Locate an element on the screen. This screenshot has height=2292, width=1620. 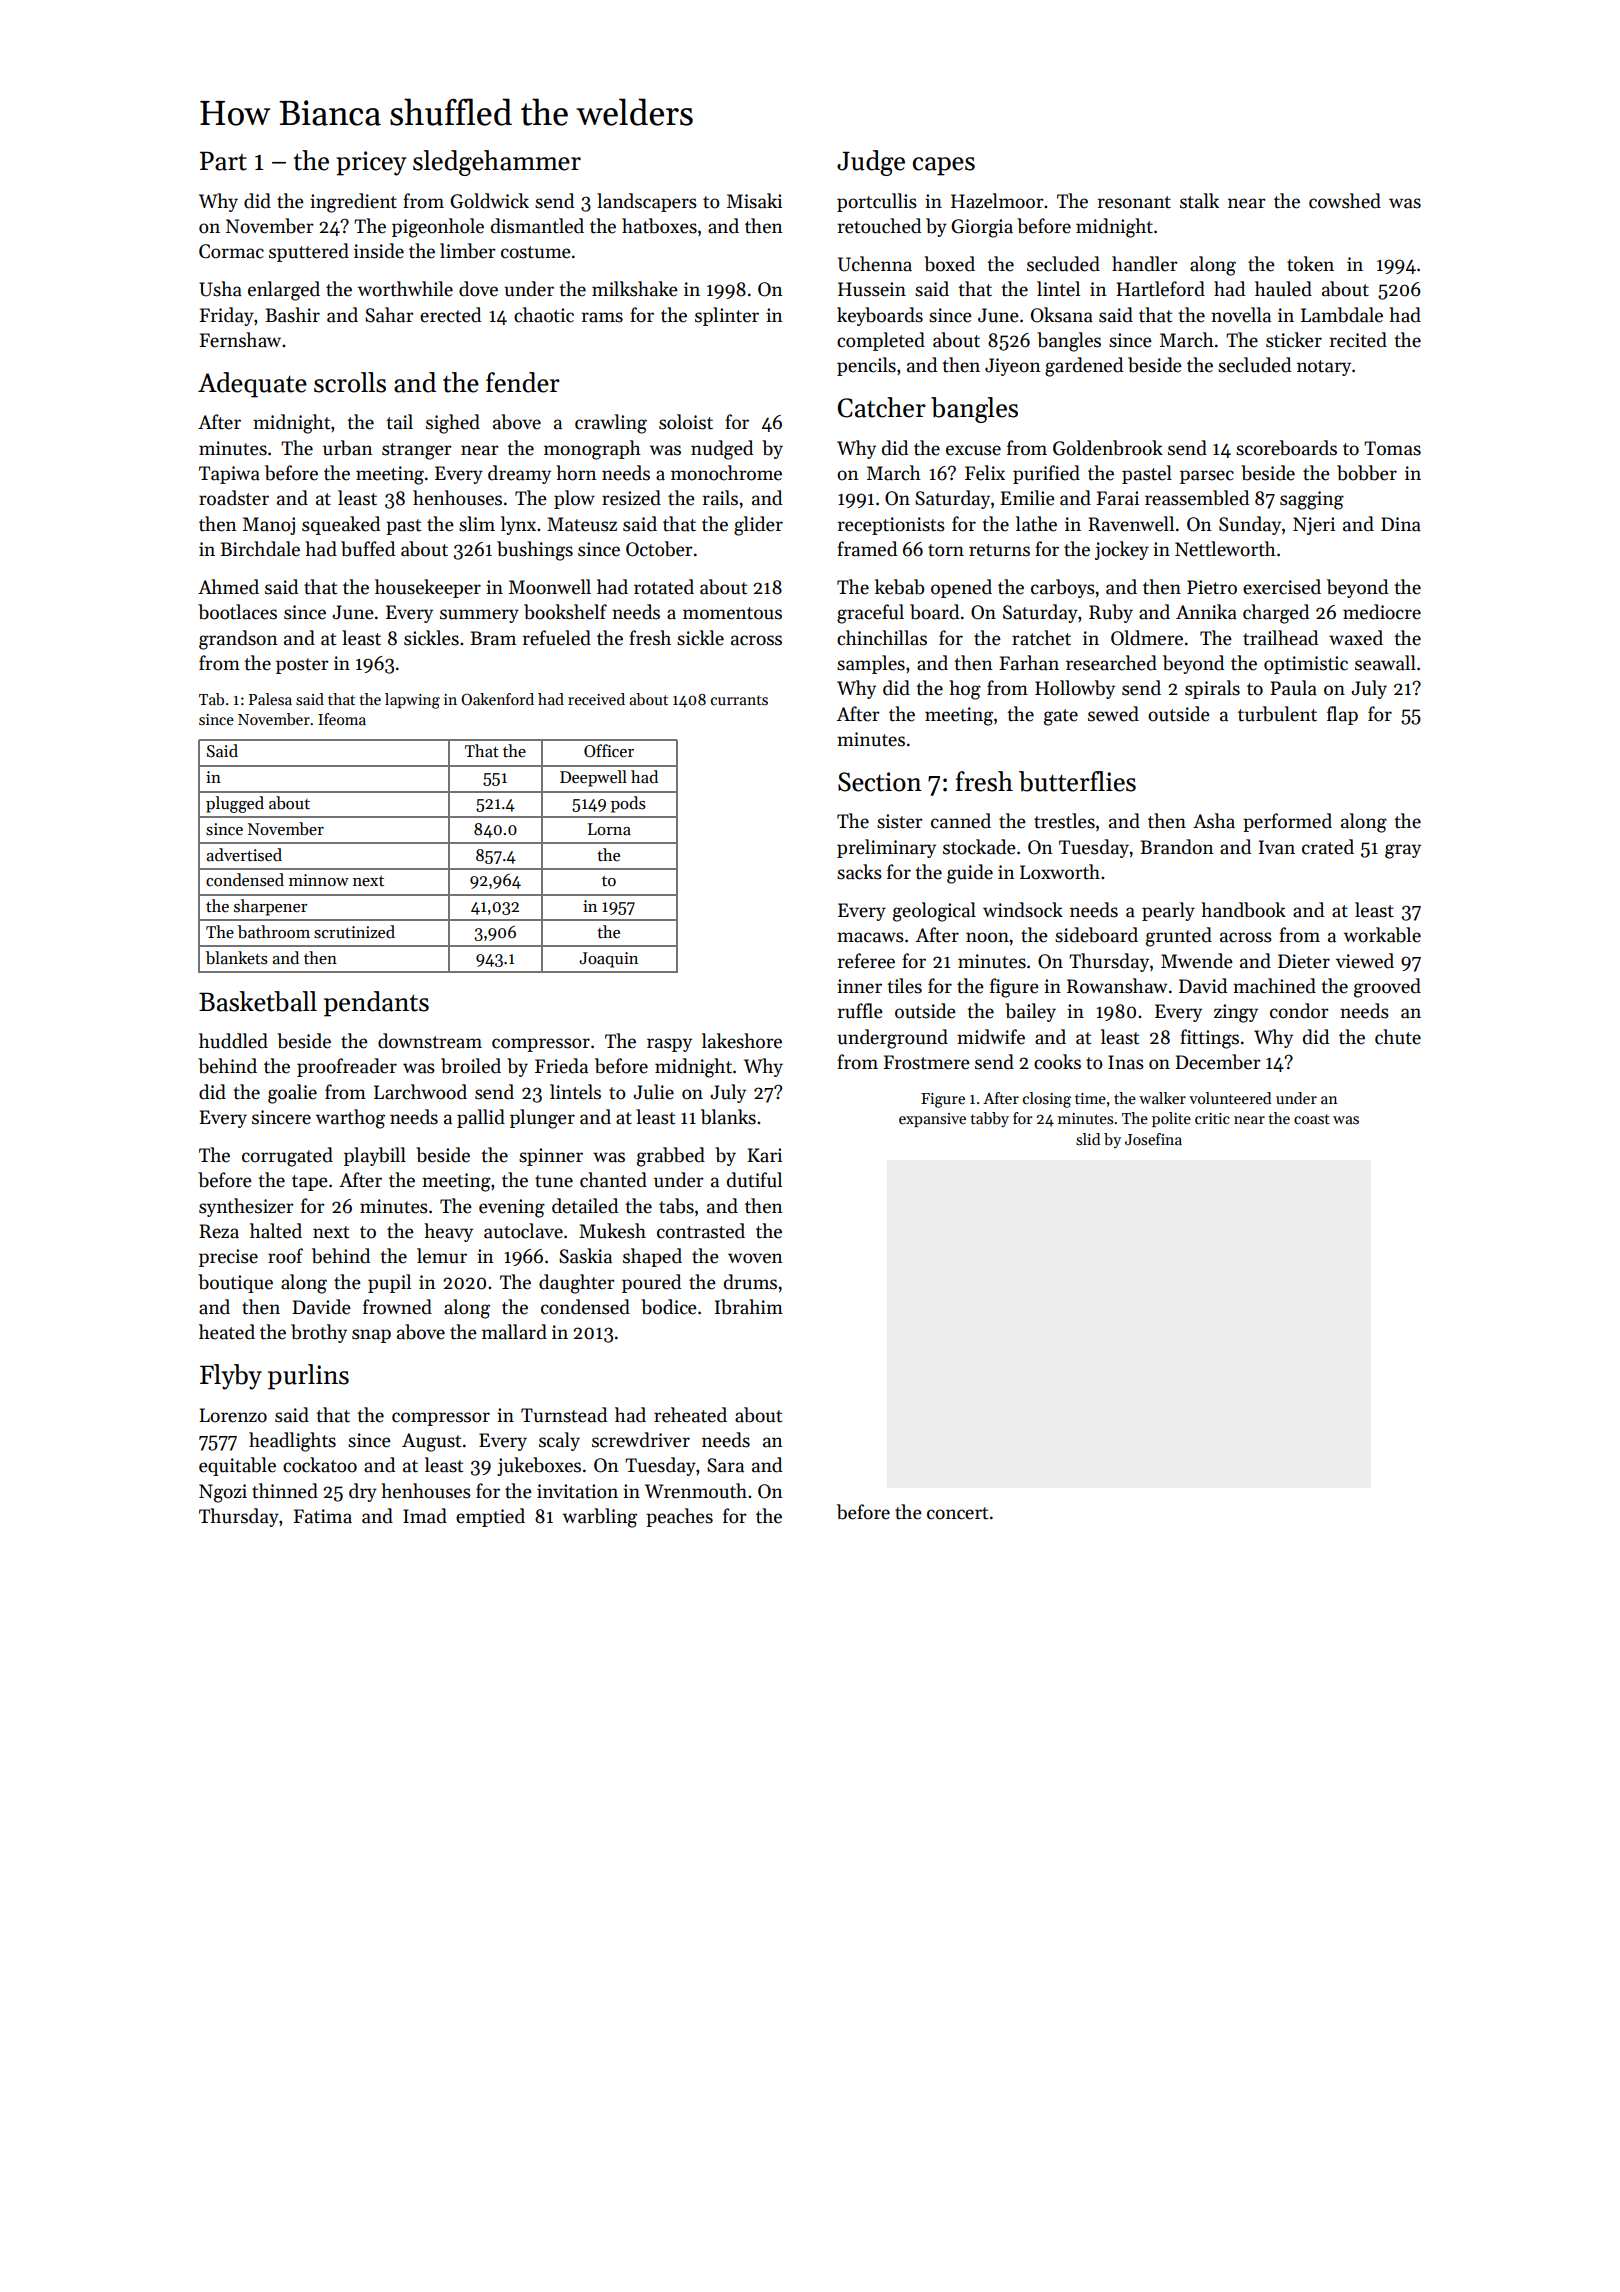
poster is located at coordinates (302, 666).
